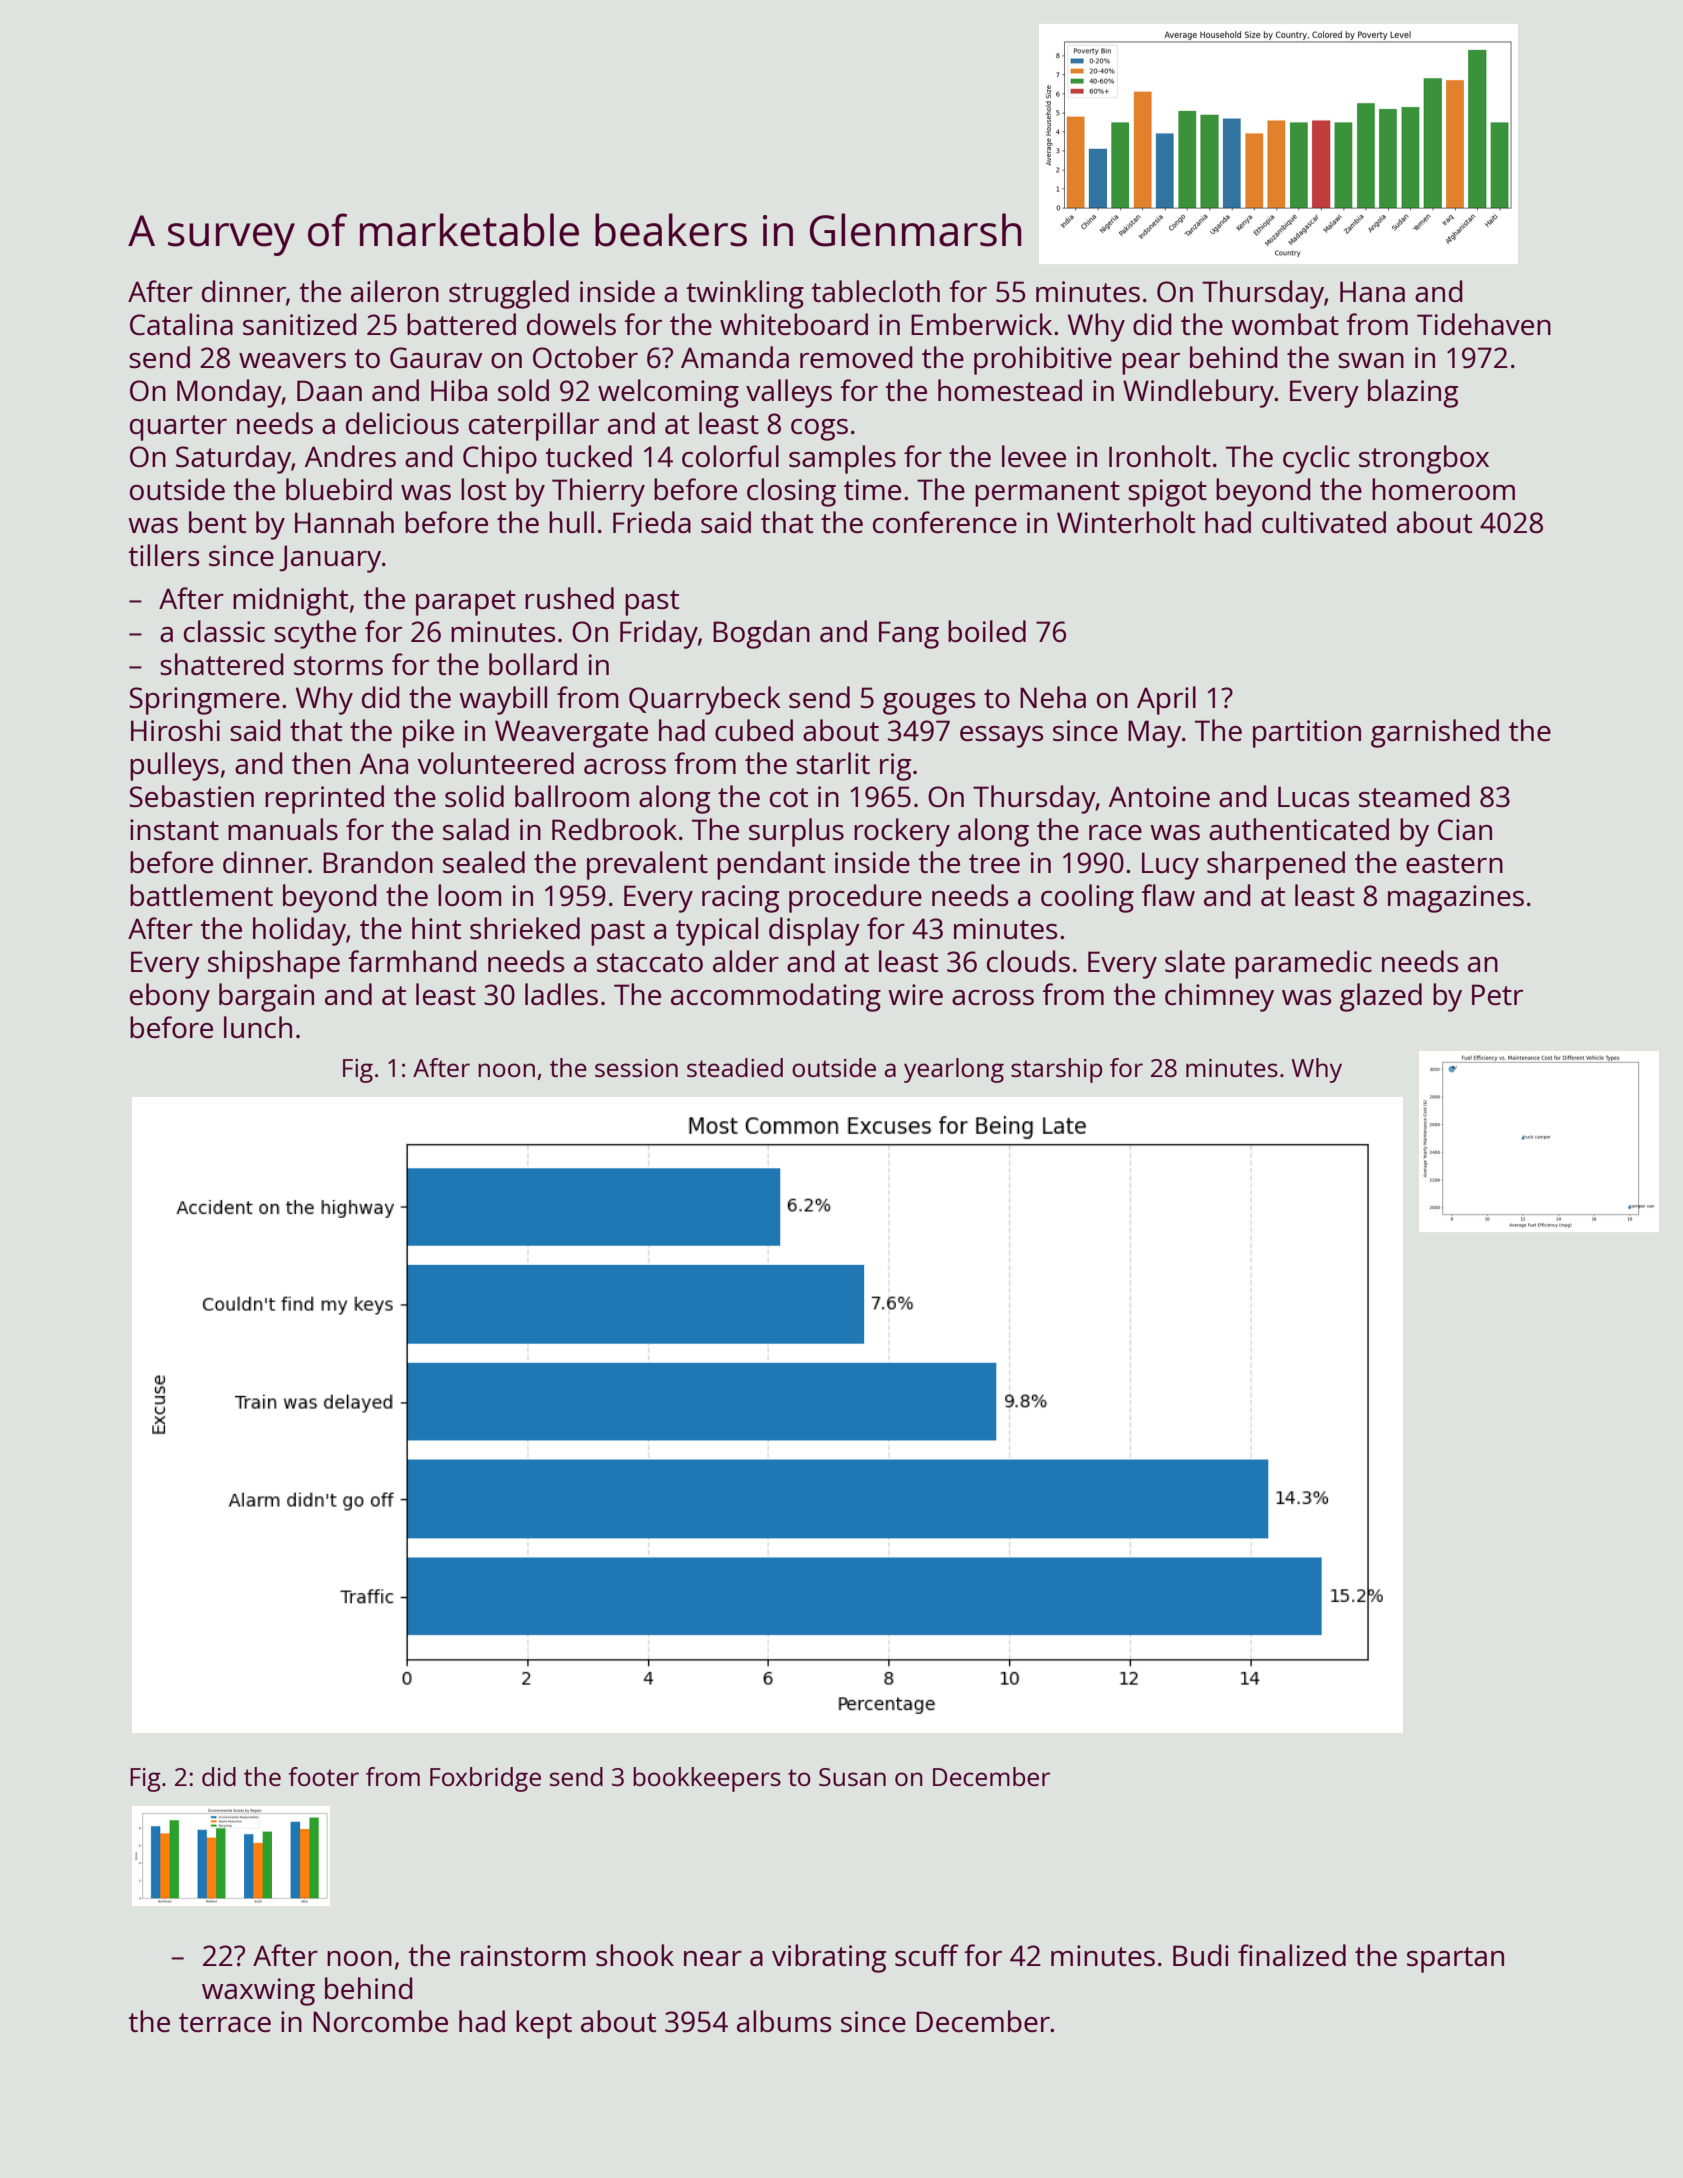 Image resolution: width=1683 pixels, height=2178 pixels. What do you see at coordinates (1443, 489) in the screenshot?
I see `homeroom` at bounding box center [1443, 489].
